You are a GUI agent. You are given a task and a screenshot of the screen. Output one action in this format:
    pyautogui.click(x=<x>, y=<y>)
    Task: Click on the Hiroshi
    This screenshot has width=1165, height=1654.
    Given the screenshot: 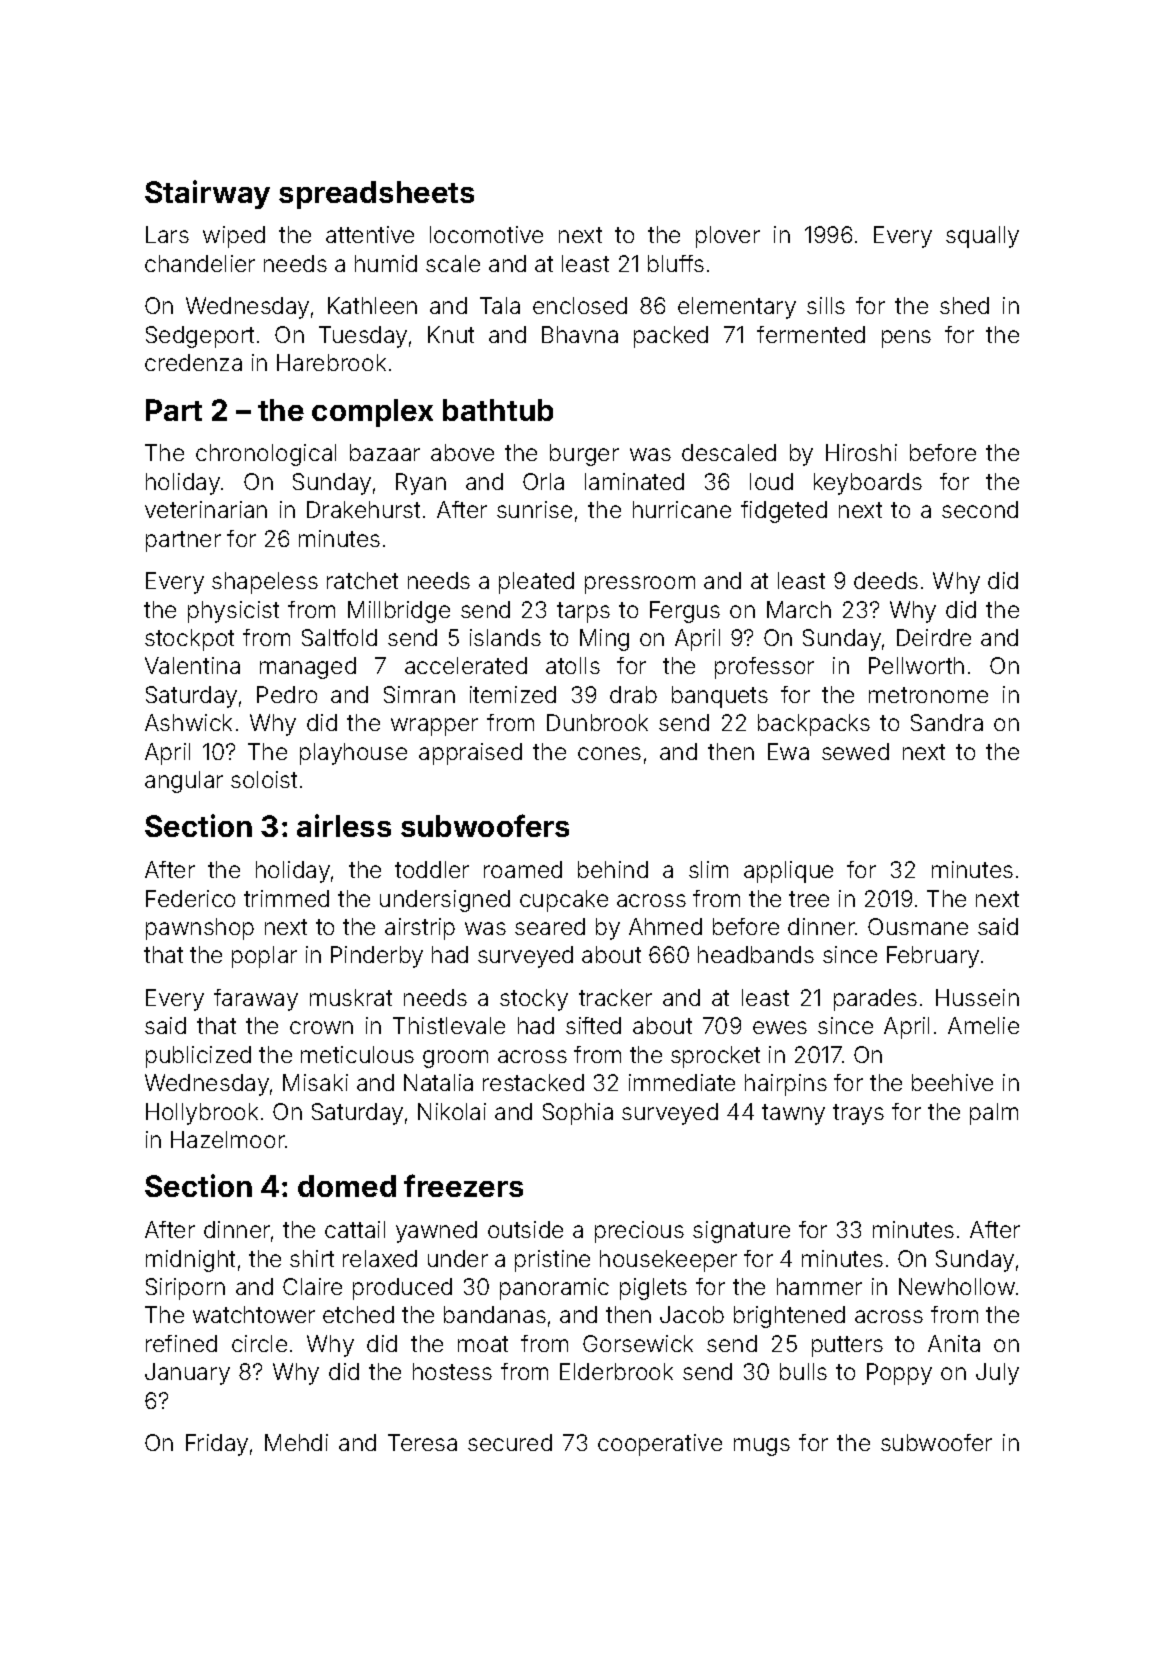 What is the action you would take?
    pyautogui.click(x=861, y=452)
